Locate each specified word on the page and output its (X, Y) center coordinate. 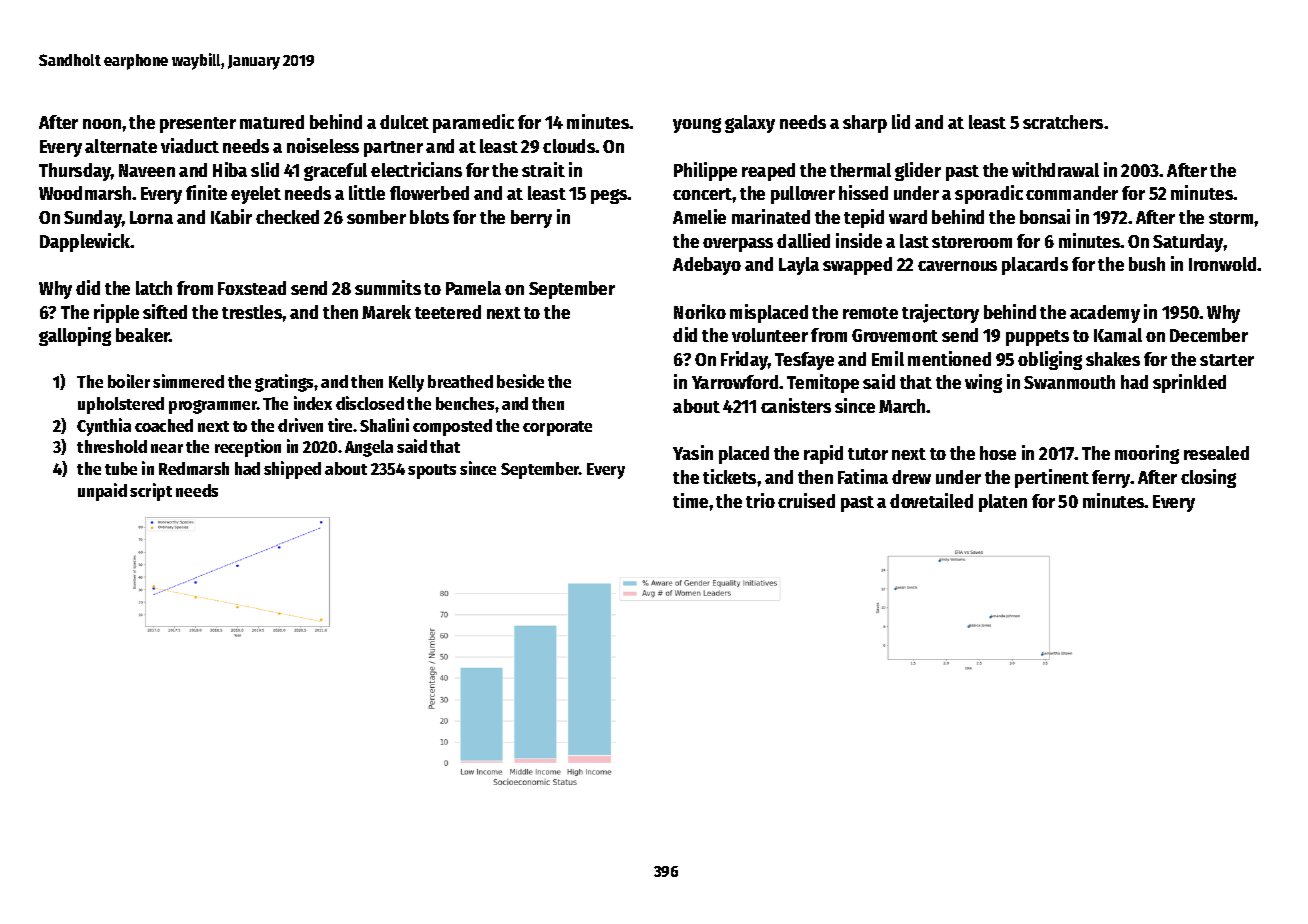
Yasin (693, 452)
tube (121, 468)
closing (1208, 478)
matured (272, 122)
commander (1072, 193)
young (697, 125)
